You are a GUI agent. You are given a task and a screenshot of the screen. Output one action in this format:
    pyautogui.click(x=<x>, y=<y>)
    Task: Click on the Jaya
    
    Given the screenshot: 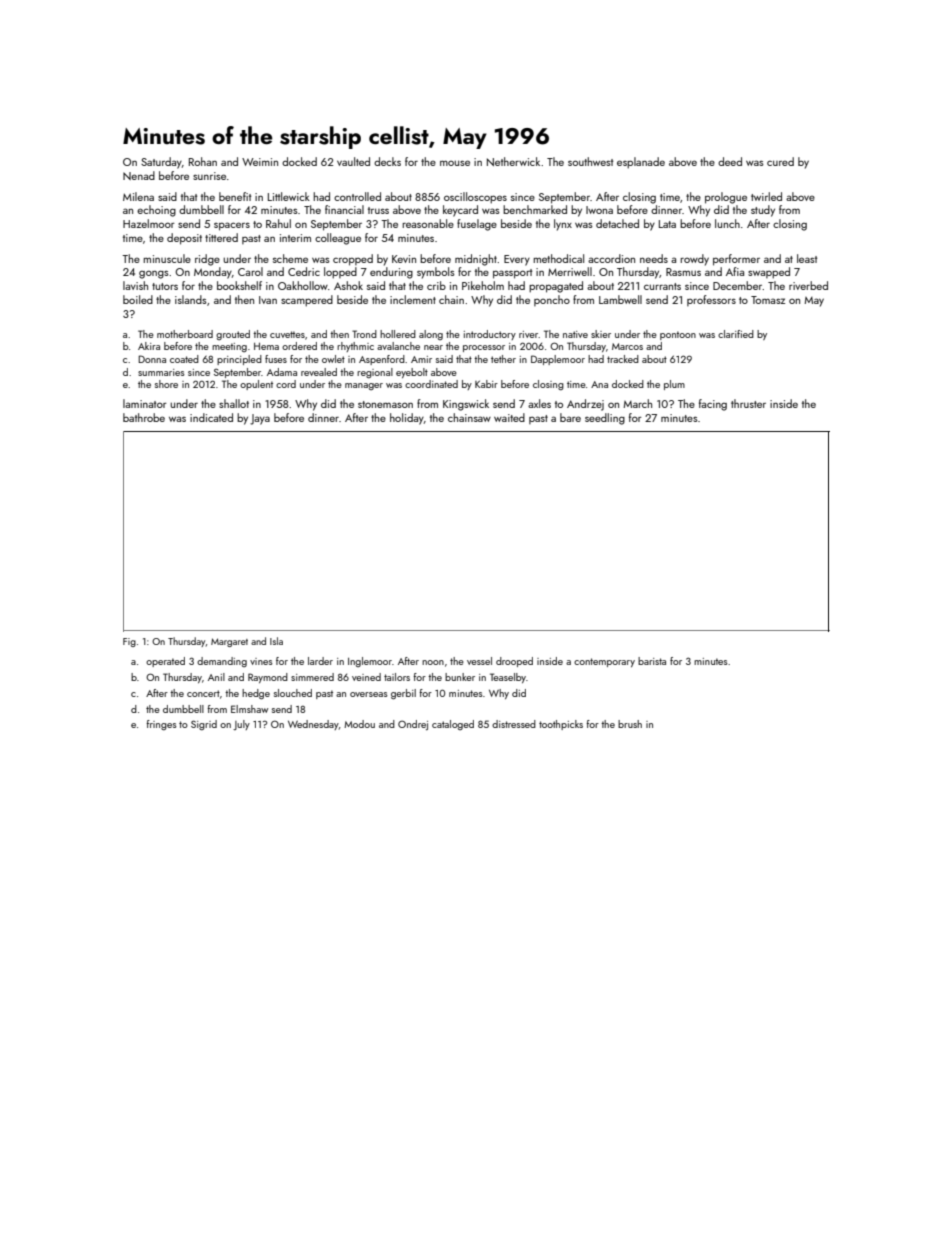 What is the action you would take?
    pyautogui.click(x=260, y=419)
